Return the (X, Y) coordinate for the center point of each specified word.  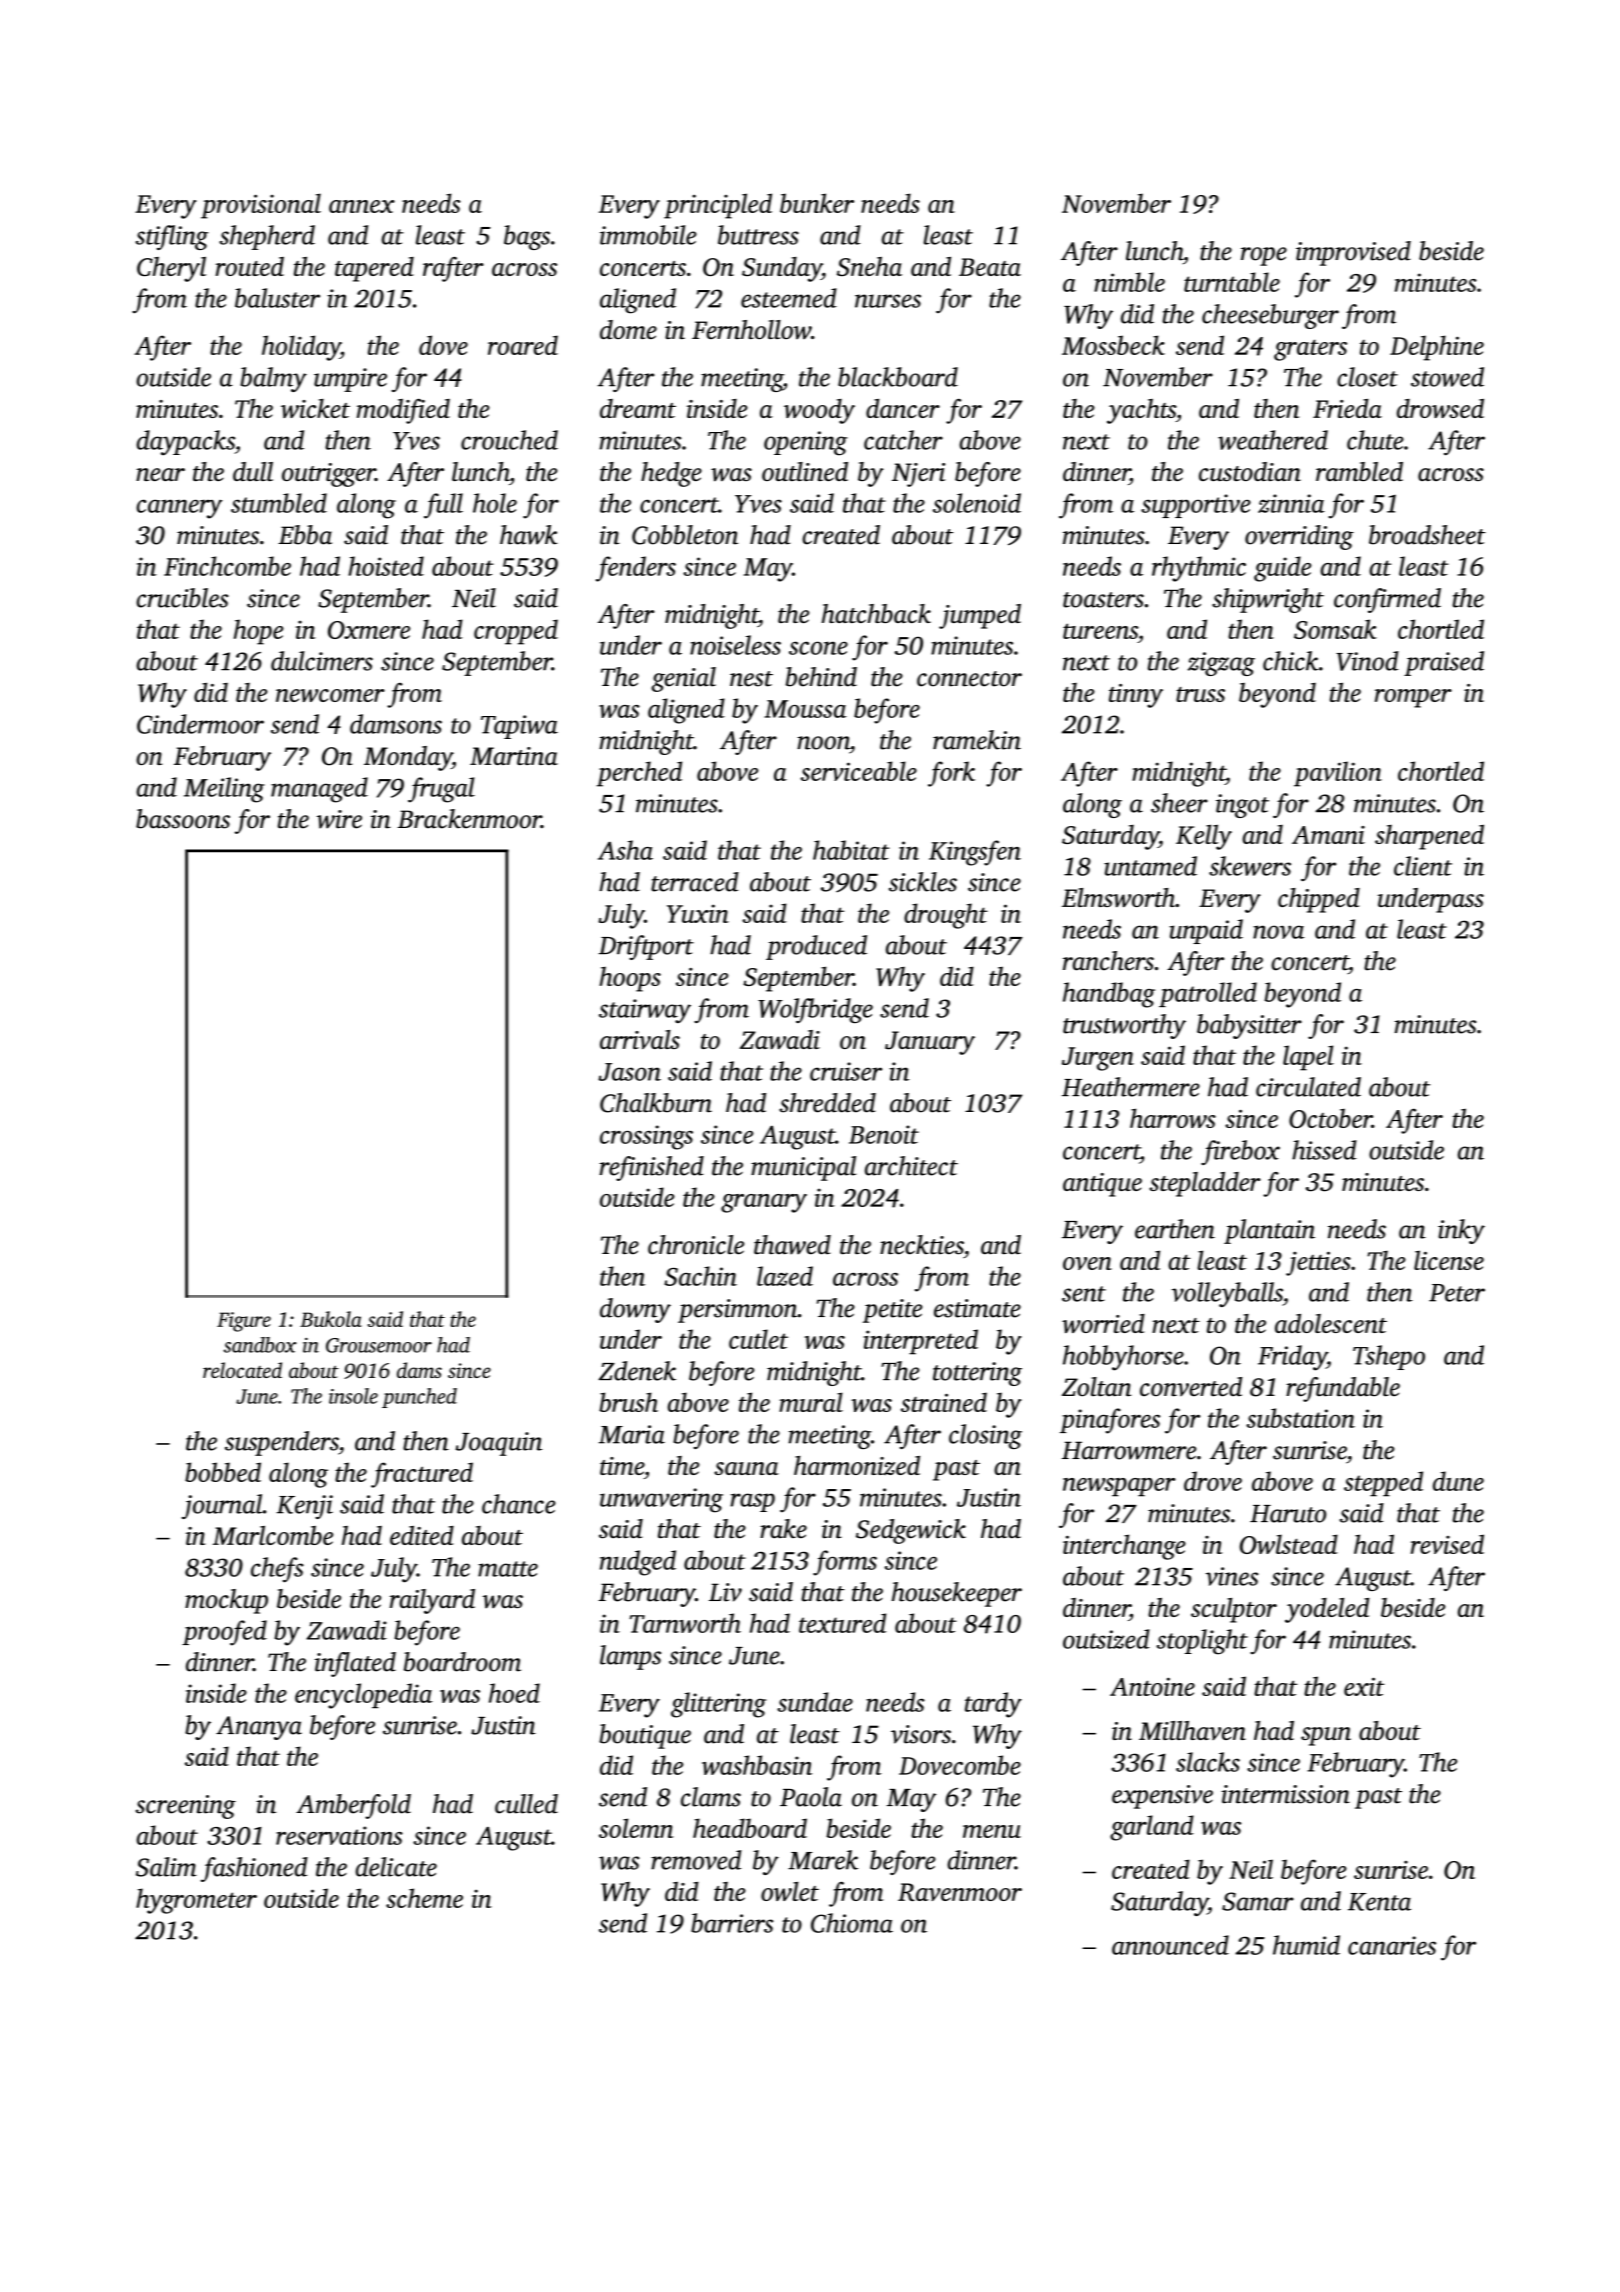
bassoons (183, 819)
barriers (732, 1923)
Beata (990, 267)
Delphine (1437, 348)
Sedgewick (911, 1531)
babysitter (1249, 1026)
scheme (424, 1898)
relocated (242, 1370)
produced (816, 947)
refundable (1343, 1389)
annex (362, 206)
